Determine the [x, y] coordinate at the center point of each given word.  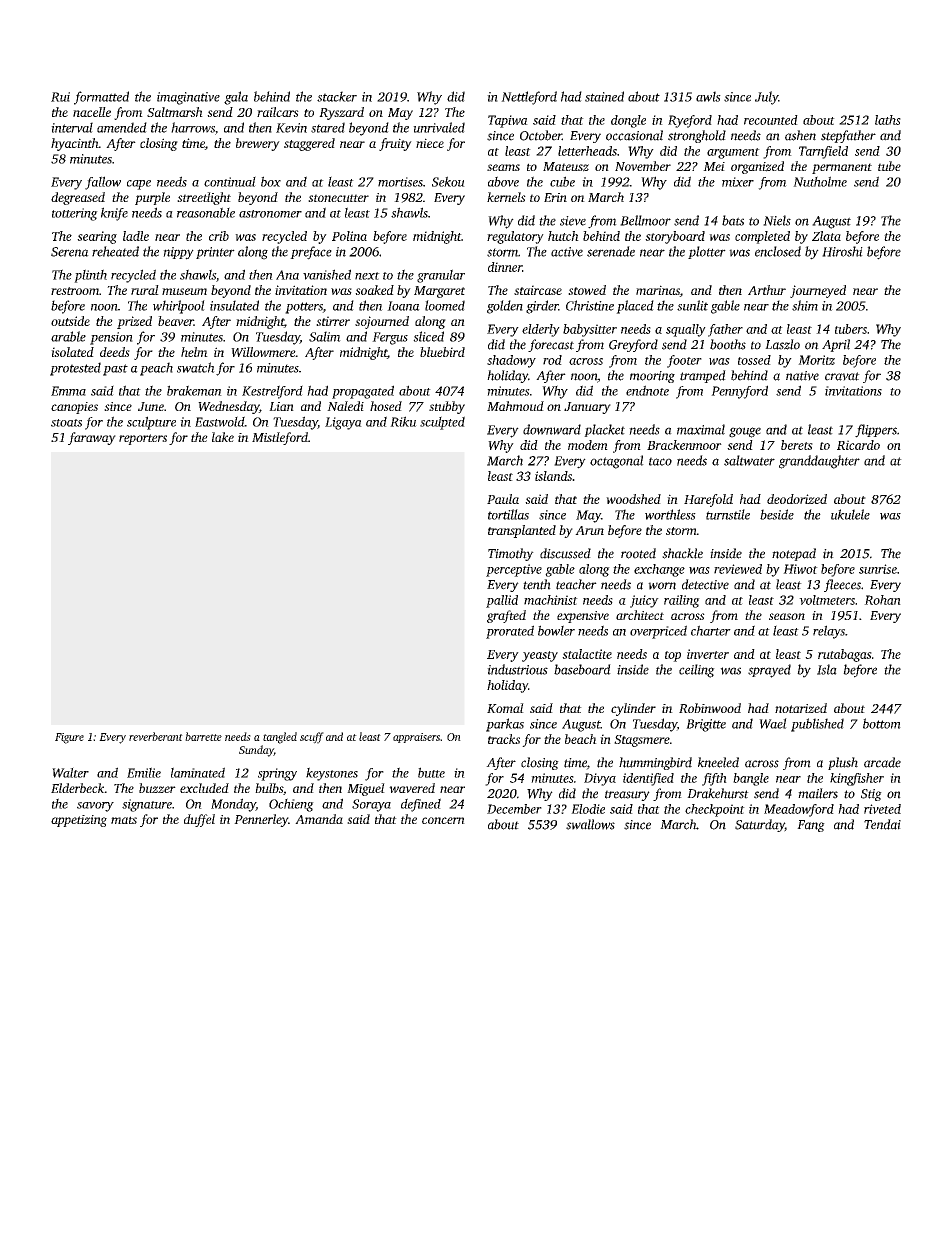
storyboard [675, 237]
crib [219, 236]
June [151, 406]
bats [733, 220]
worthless [670, 514]
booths [728, 344]
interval [72, 127]
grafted [506, 616]
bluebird [442, 352]
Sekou [448, 181]
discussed [565, 553]
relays [829, 632]
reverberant [156, 736]
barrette [203, 736]
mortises [400, 182]
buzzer [157, 788]
